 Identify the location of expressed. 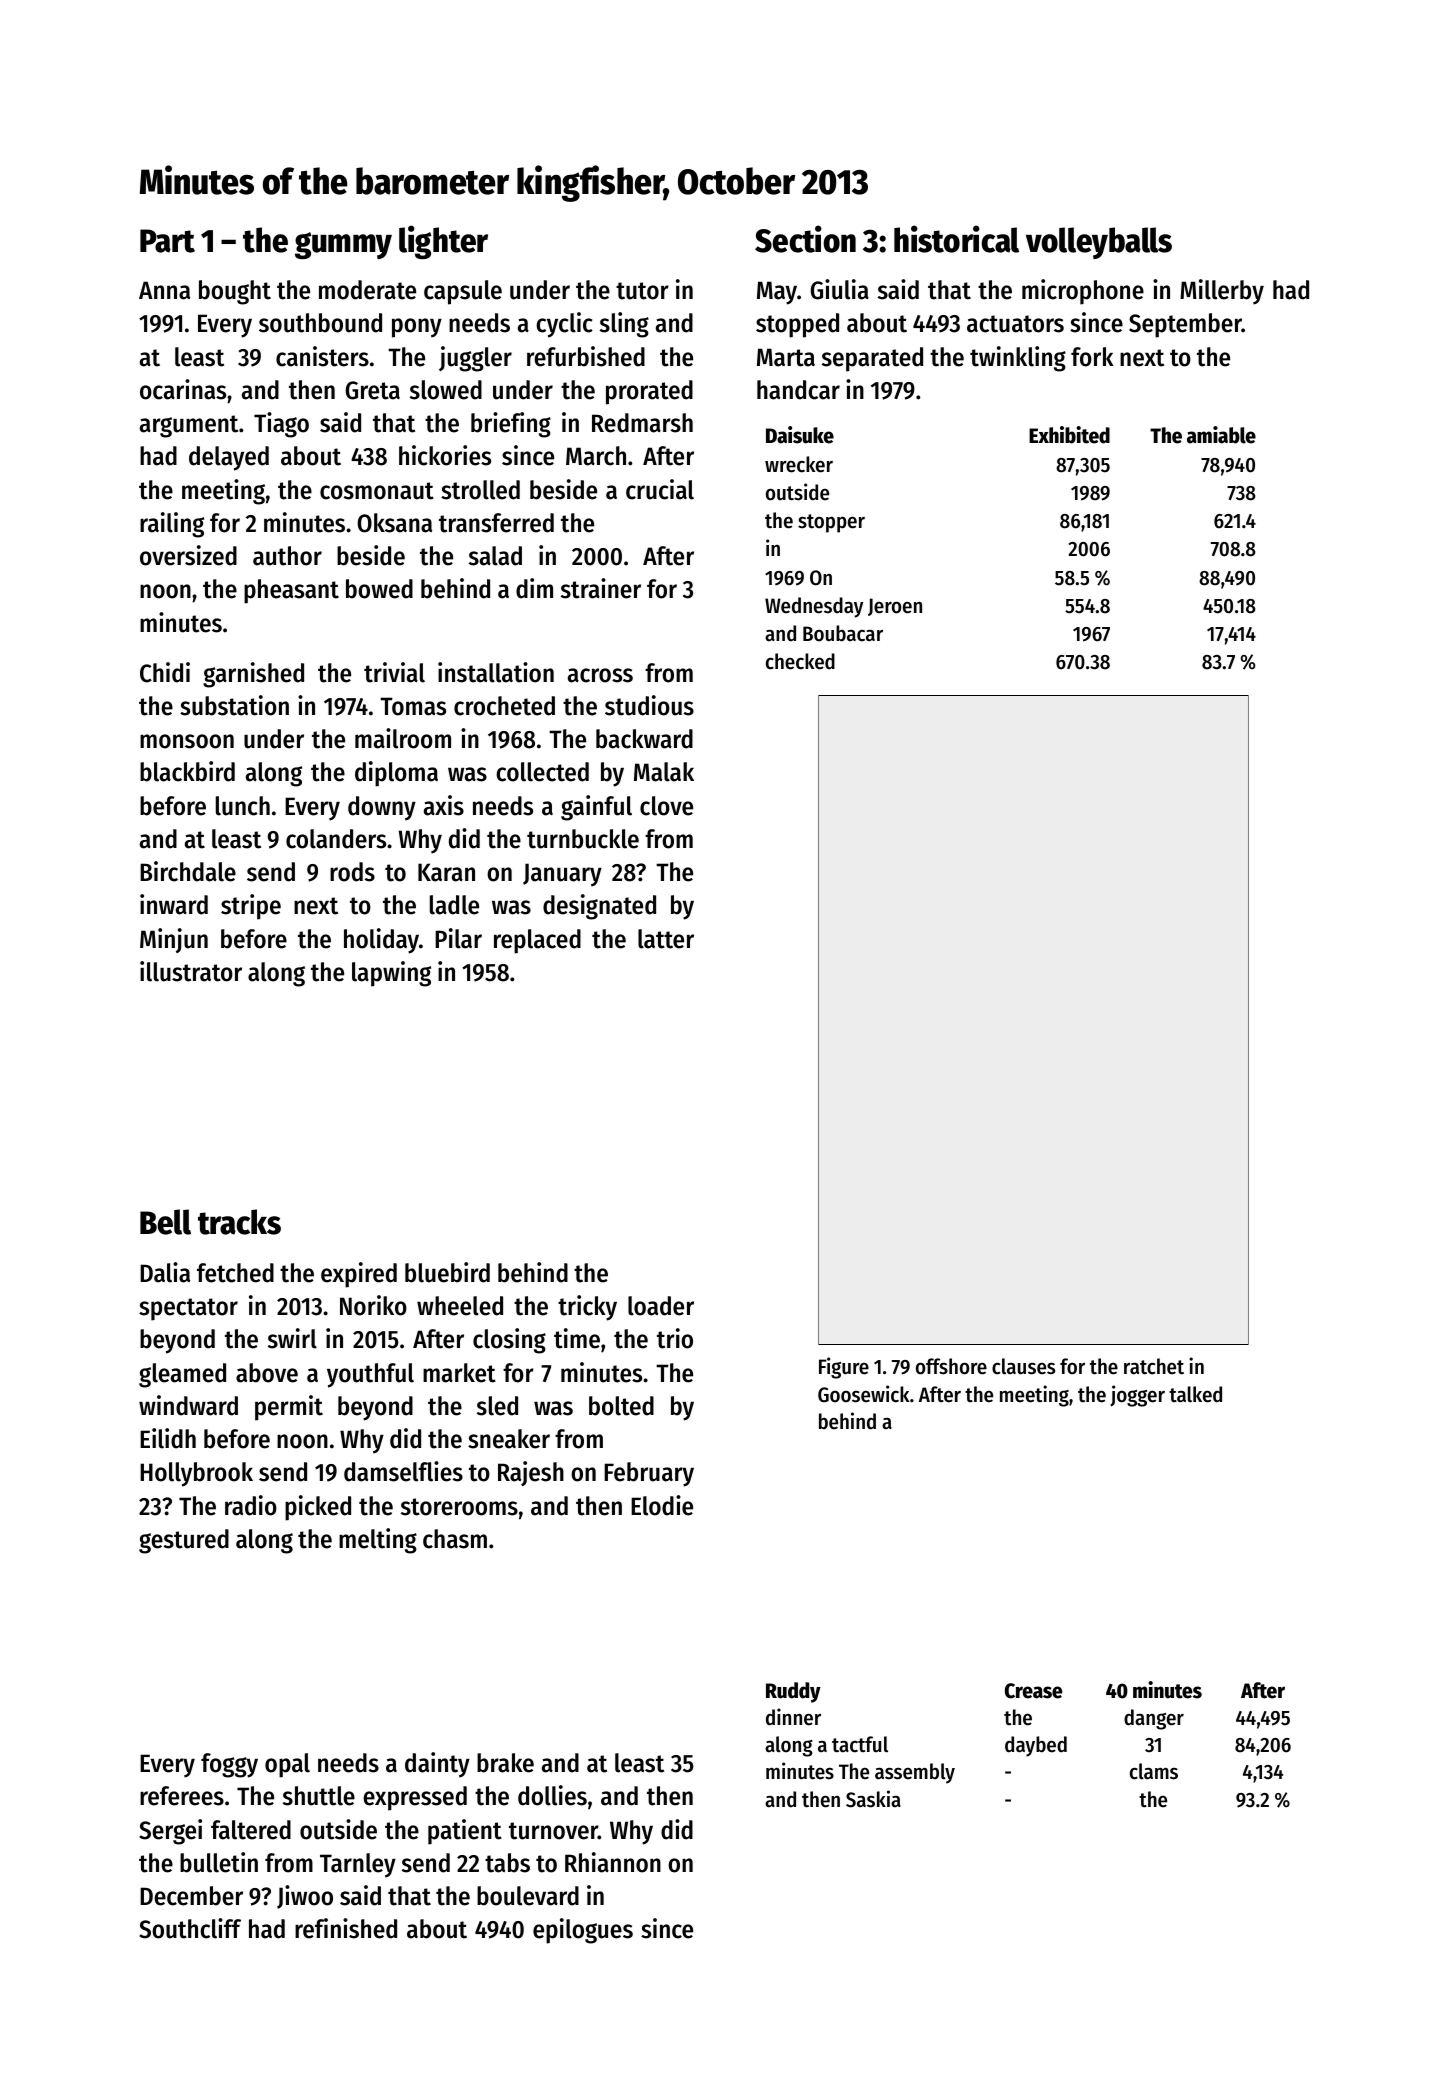
(415, 1798).
